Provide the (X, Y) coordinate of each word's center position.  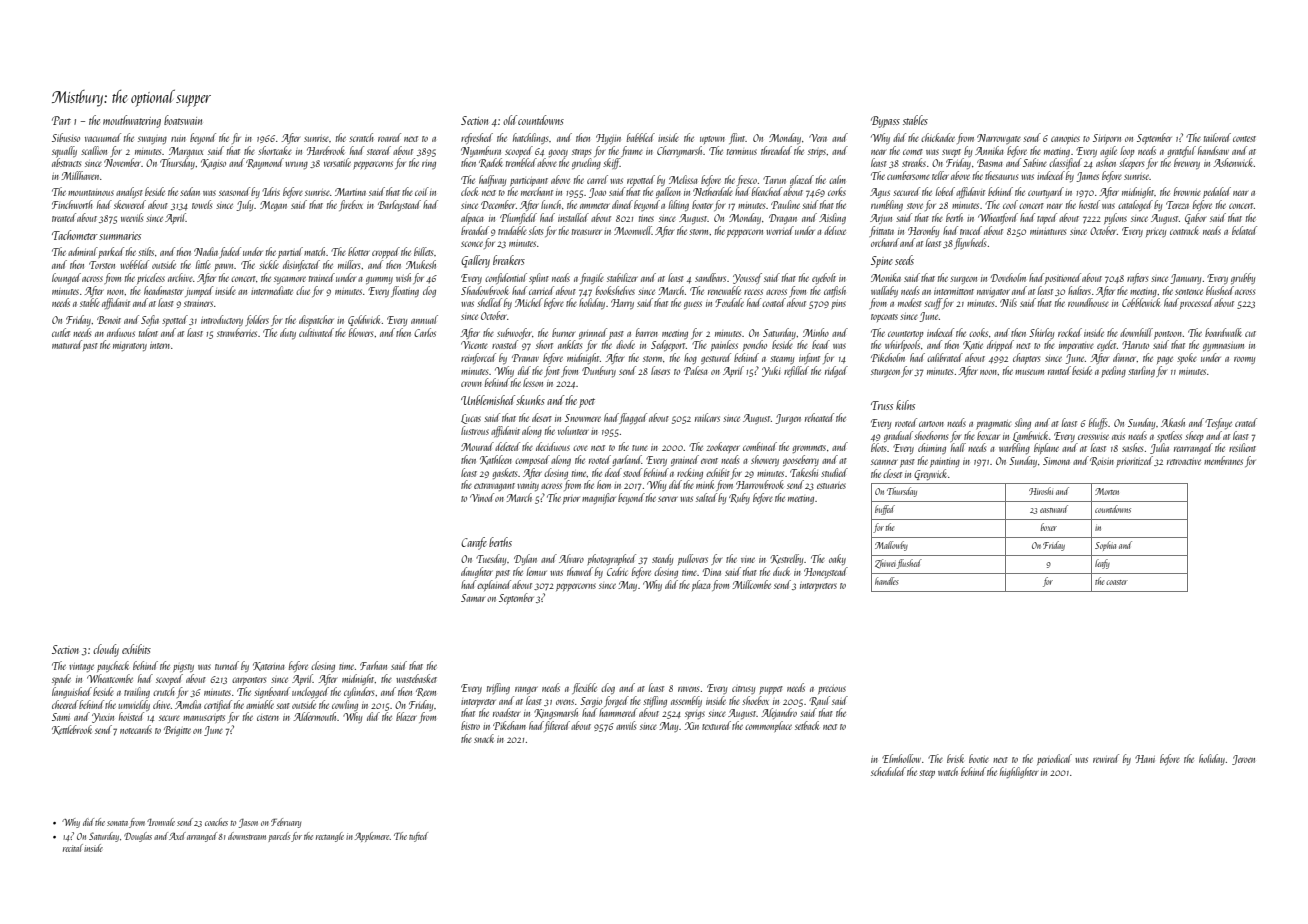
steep (927, 774)
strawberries (237, 332)
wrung (296, 165)
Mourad (477, 446)
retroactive (1184, 461)
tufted (418, 837)
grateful (1182, 151)
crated (1246, 422)
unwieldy (134, 705)
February (286, 823)
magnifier (599, 498)
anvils (626, 725)
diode (625, 344)
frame (632, 151)
